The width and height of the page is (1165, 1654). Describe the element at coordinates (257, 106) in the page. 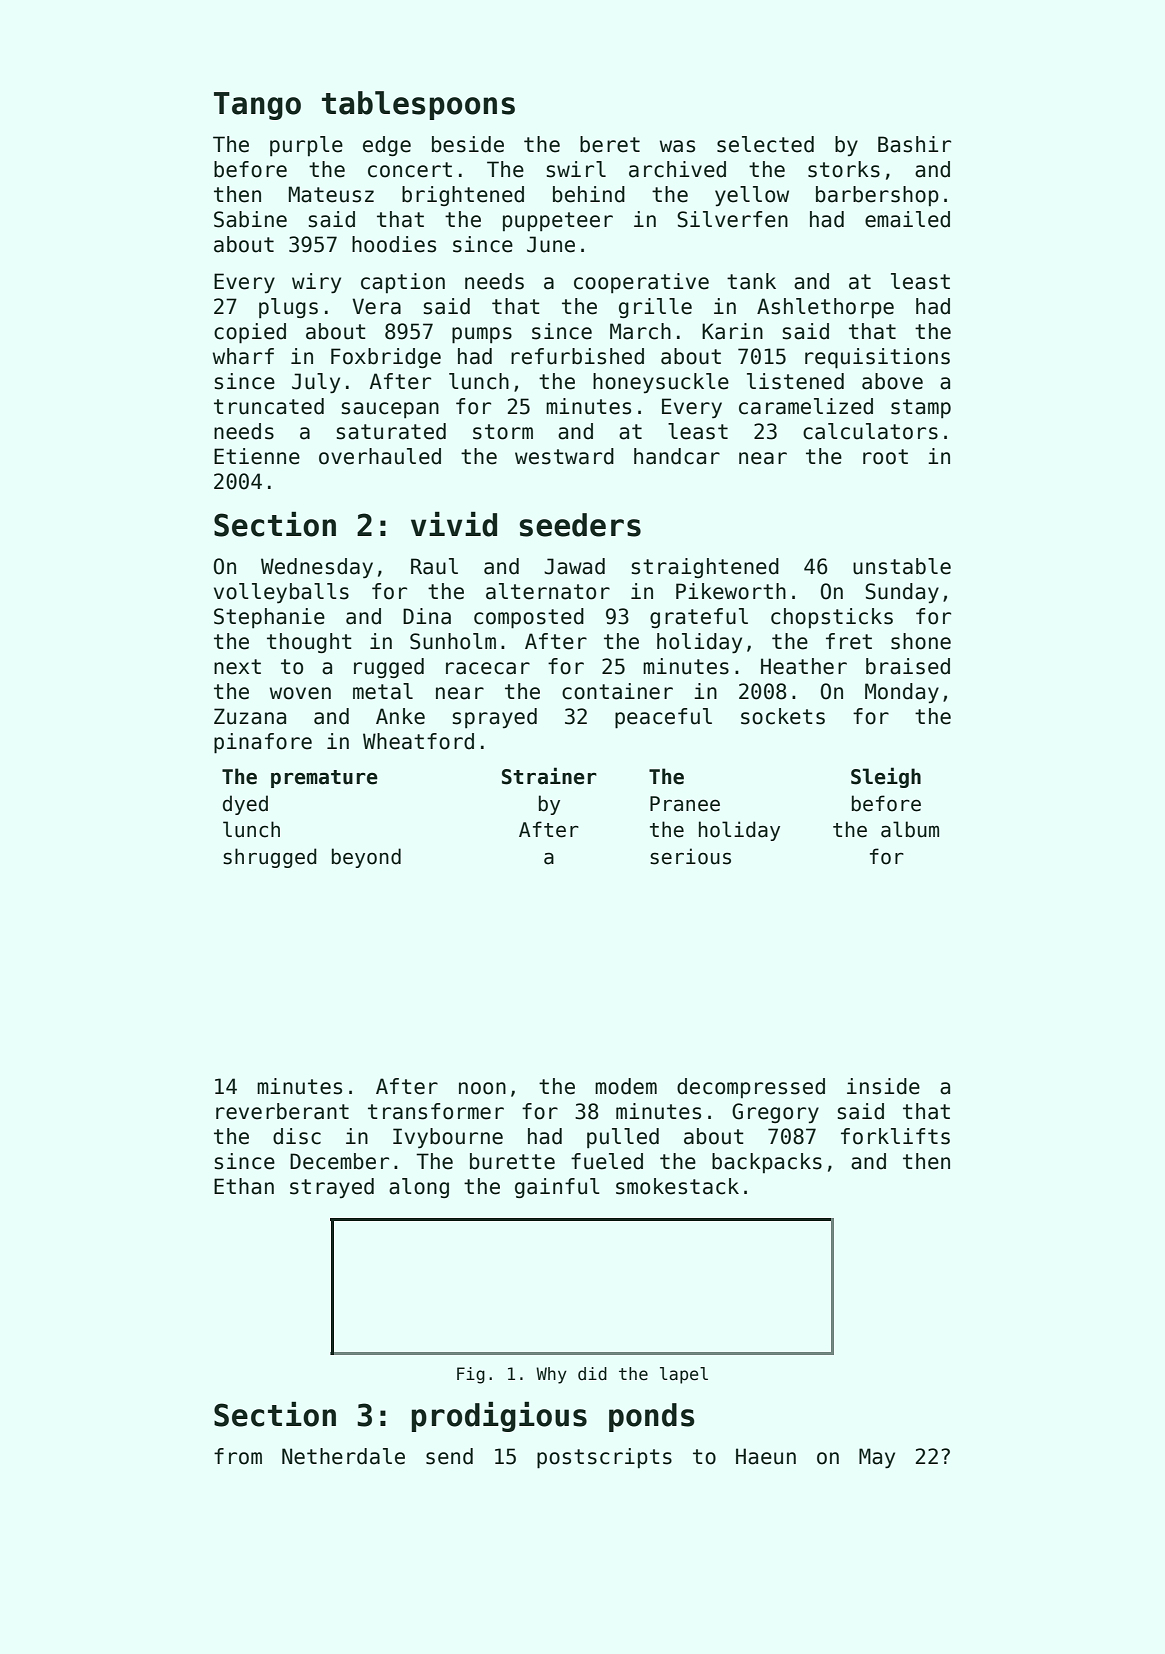

I see `Tango` at that location.
